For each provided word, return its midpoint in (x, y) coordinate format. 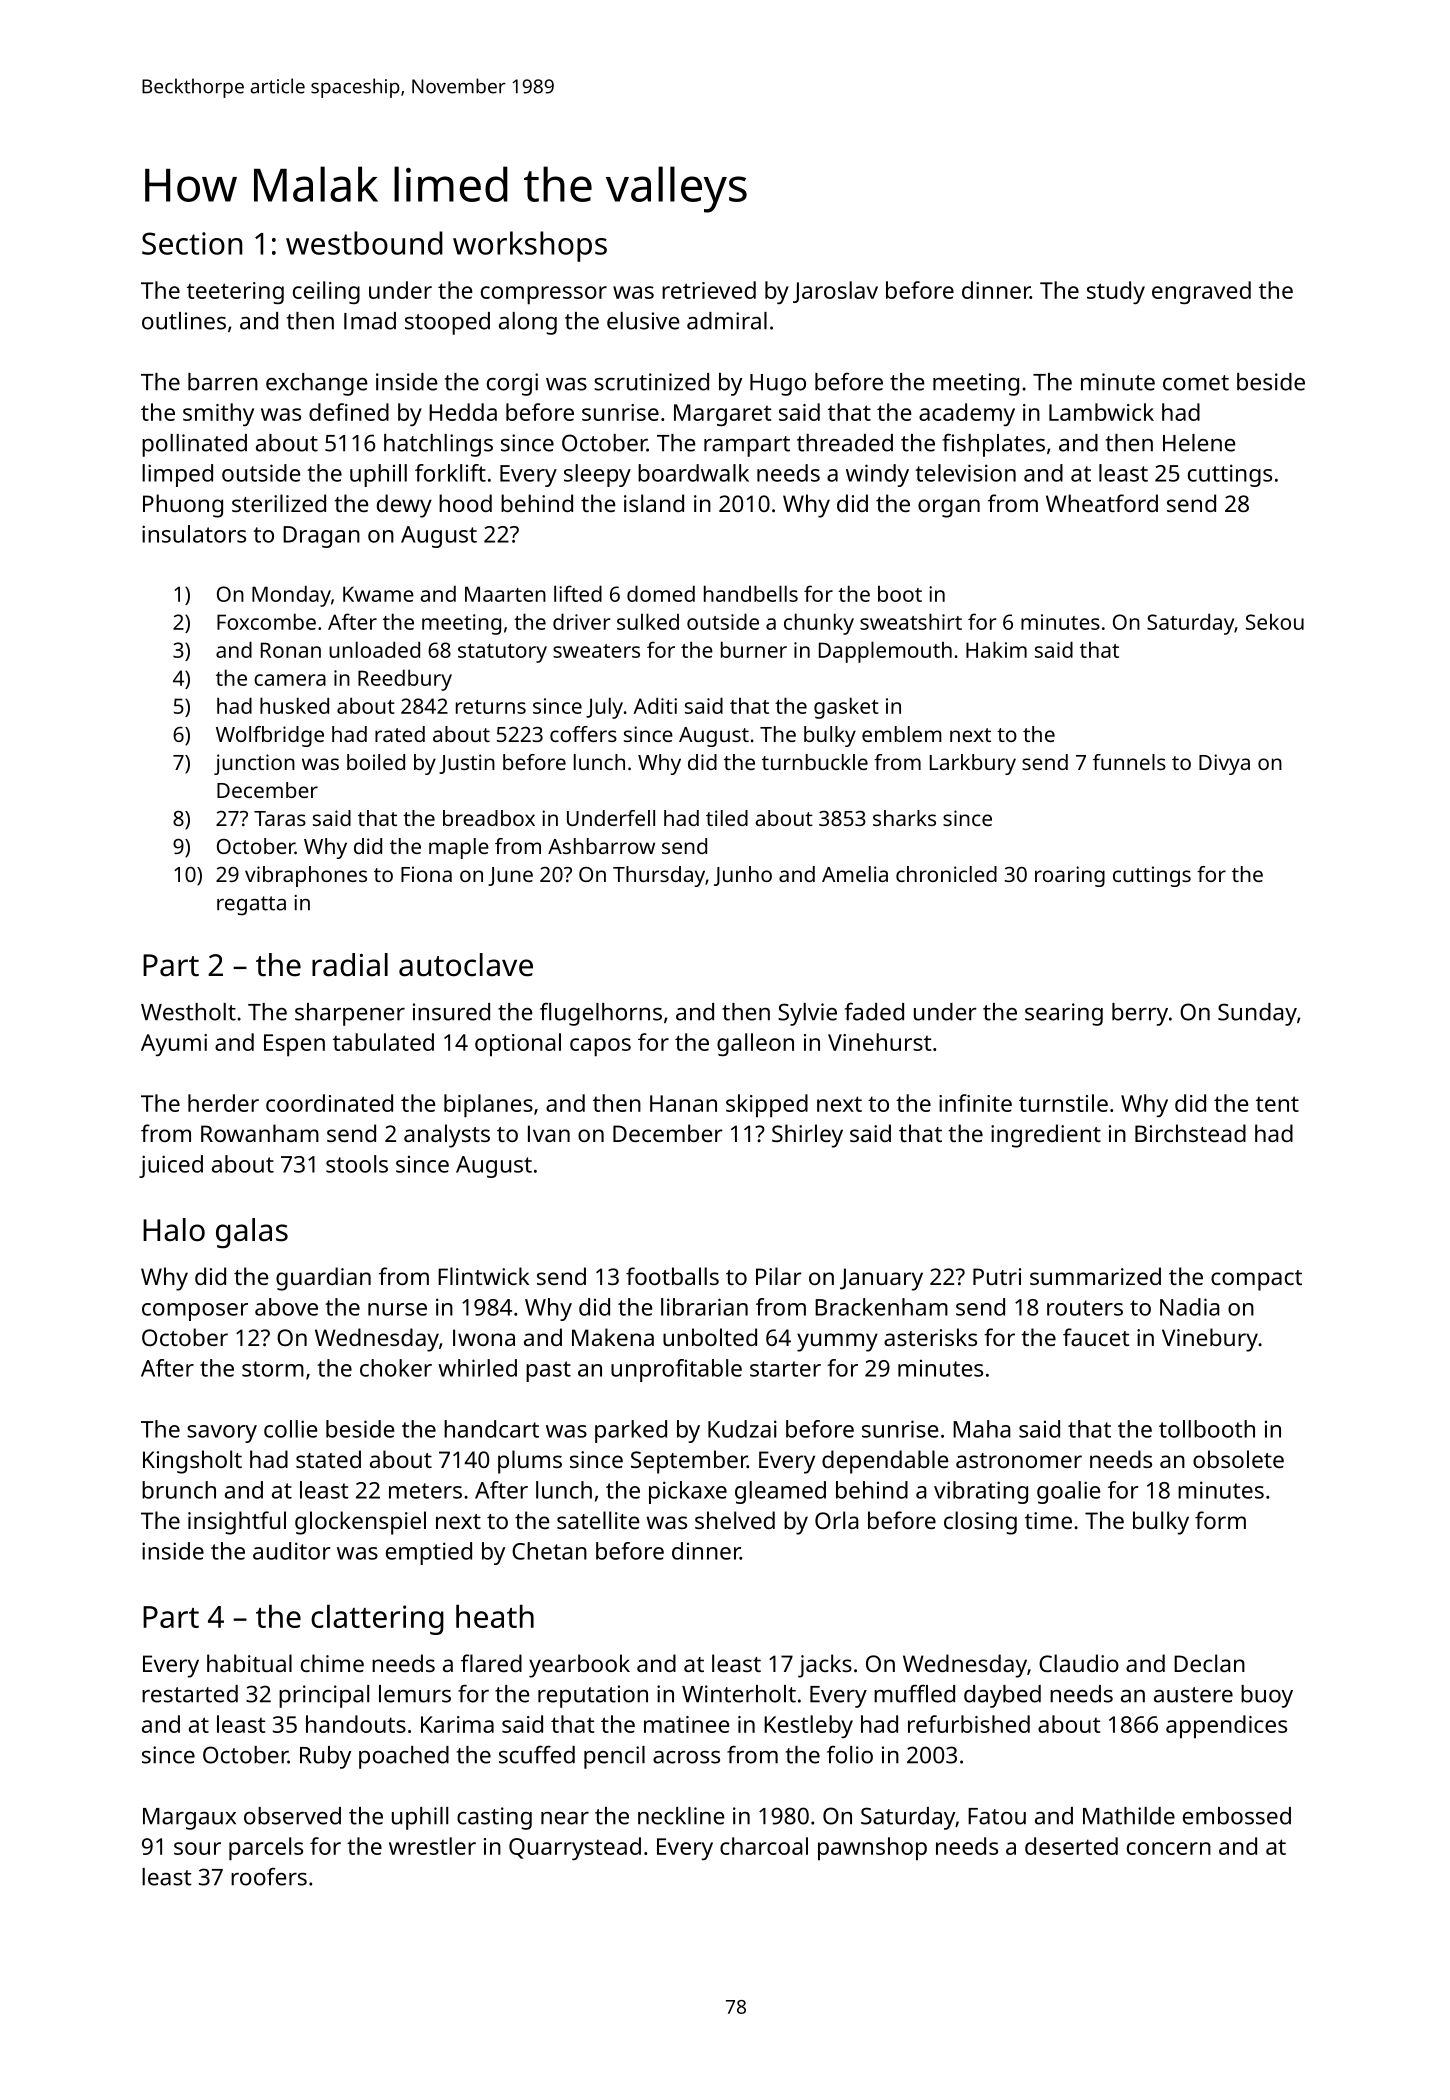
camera (290, 680)
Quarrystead (575, 1848)
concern (1169, 1848)
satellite (598, 1520)
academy (967, 414)
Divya (1224, 764)
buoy (1267, 1696)
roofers (269, 1877)
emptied (429, 1553)
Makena (613, 1337)
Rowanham (260, 1133)
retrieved (709, 290)
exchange (317, 384)
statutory (502, 653)
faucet (1096, 1337)
